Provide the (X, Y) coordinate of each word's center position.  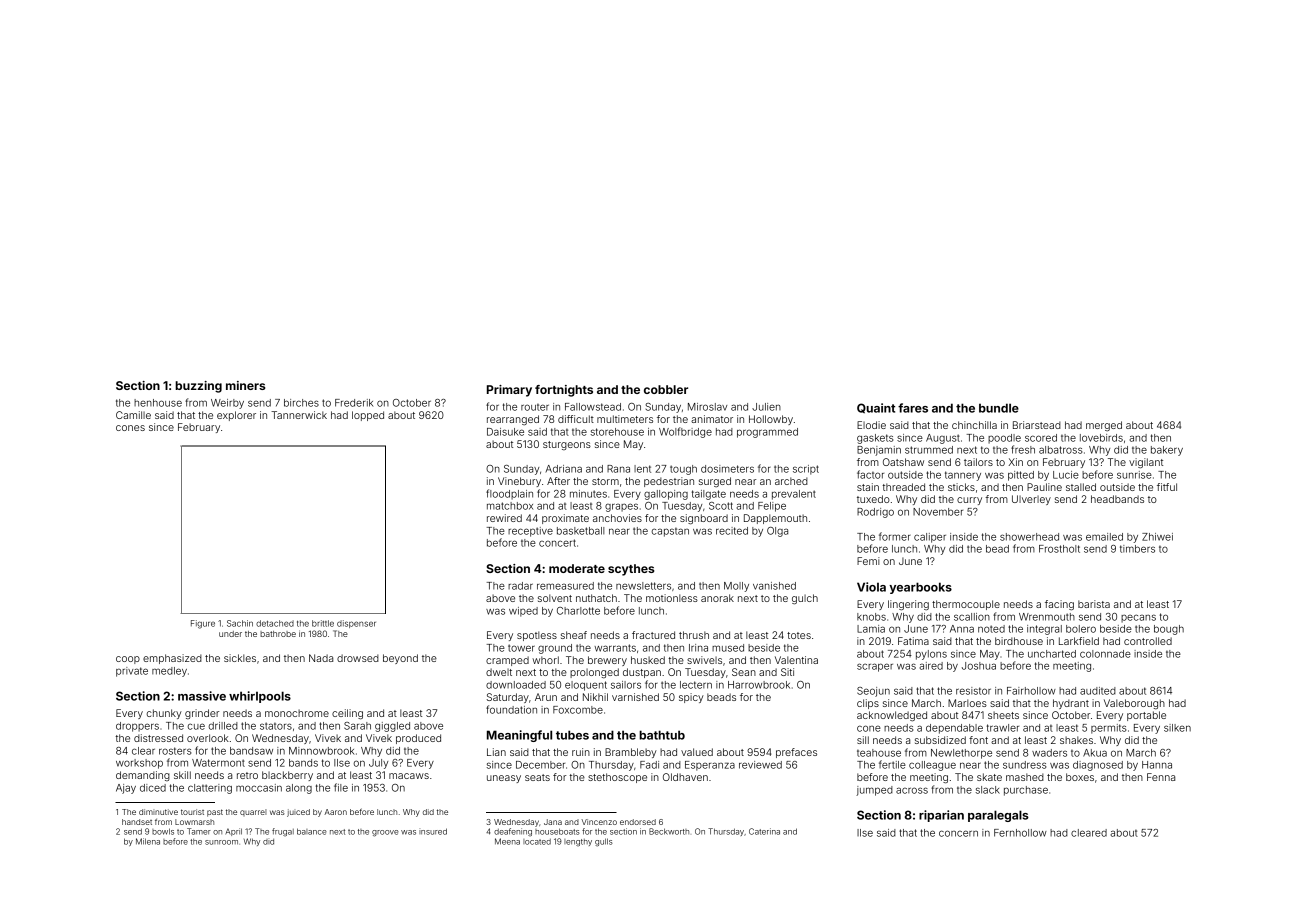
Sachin (240, 623)
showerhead (1029, 537)
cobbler (666, 389)
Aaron (335, 812)
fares (913, 408)
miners (245, 385)
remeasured (565, 586)
